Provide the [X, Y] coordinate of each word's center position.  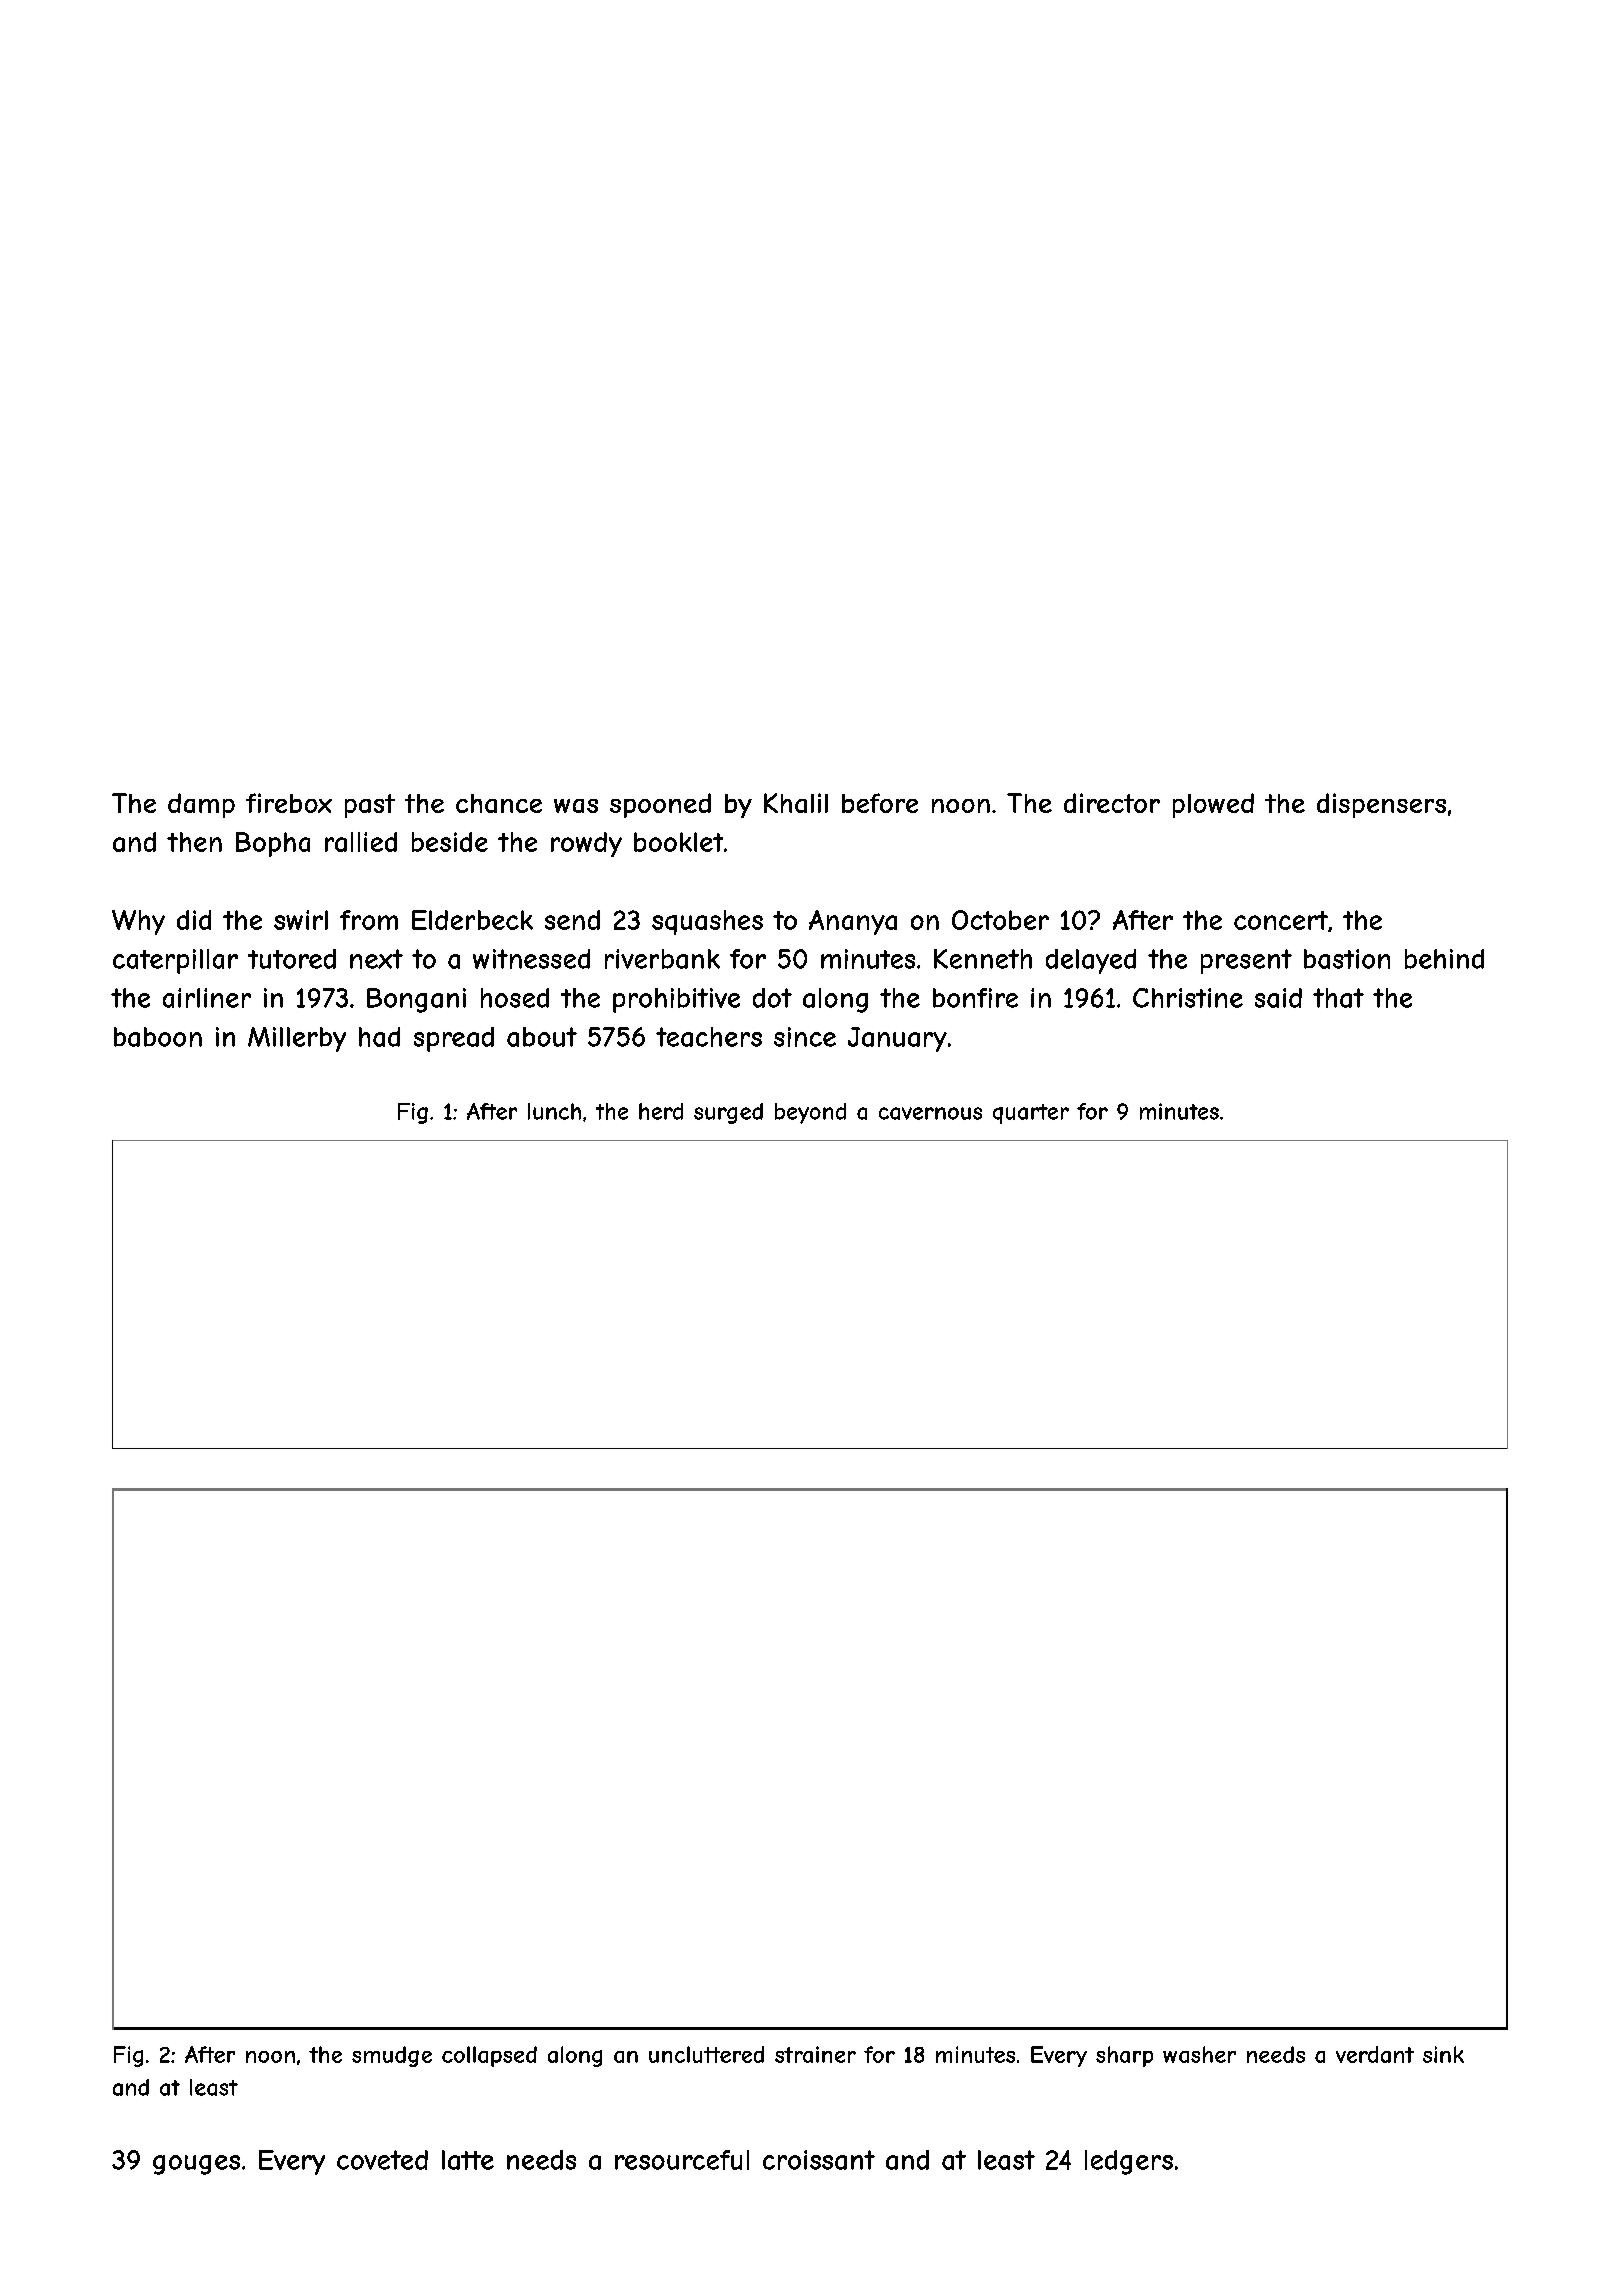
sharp [1124, 2056]
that [1338, 998]
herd [661, 1111]
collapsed [489, 2056]
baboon [158, 1037]
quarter [1031, 1114]
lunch [554, 1111]
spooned [660, 805]
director [1112, 803]
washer [1199, 2054]
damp [201, 805]
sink [1443, 2054]
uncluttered [706, 2054]
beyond [810, 1113]
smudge [392, 2056]
